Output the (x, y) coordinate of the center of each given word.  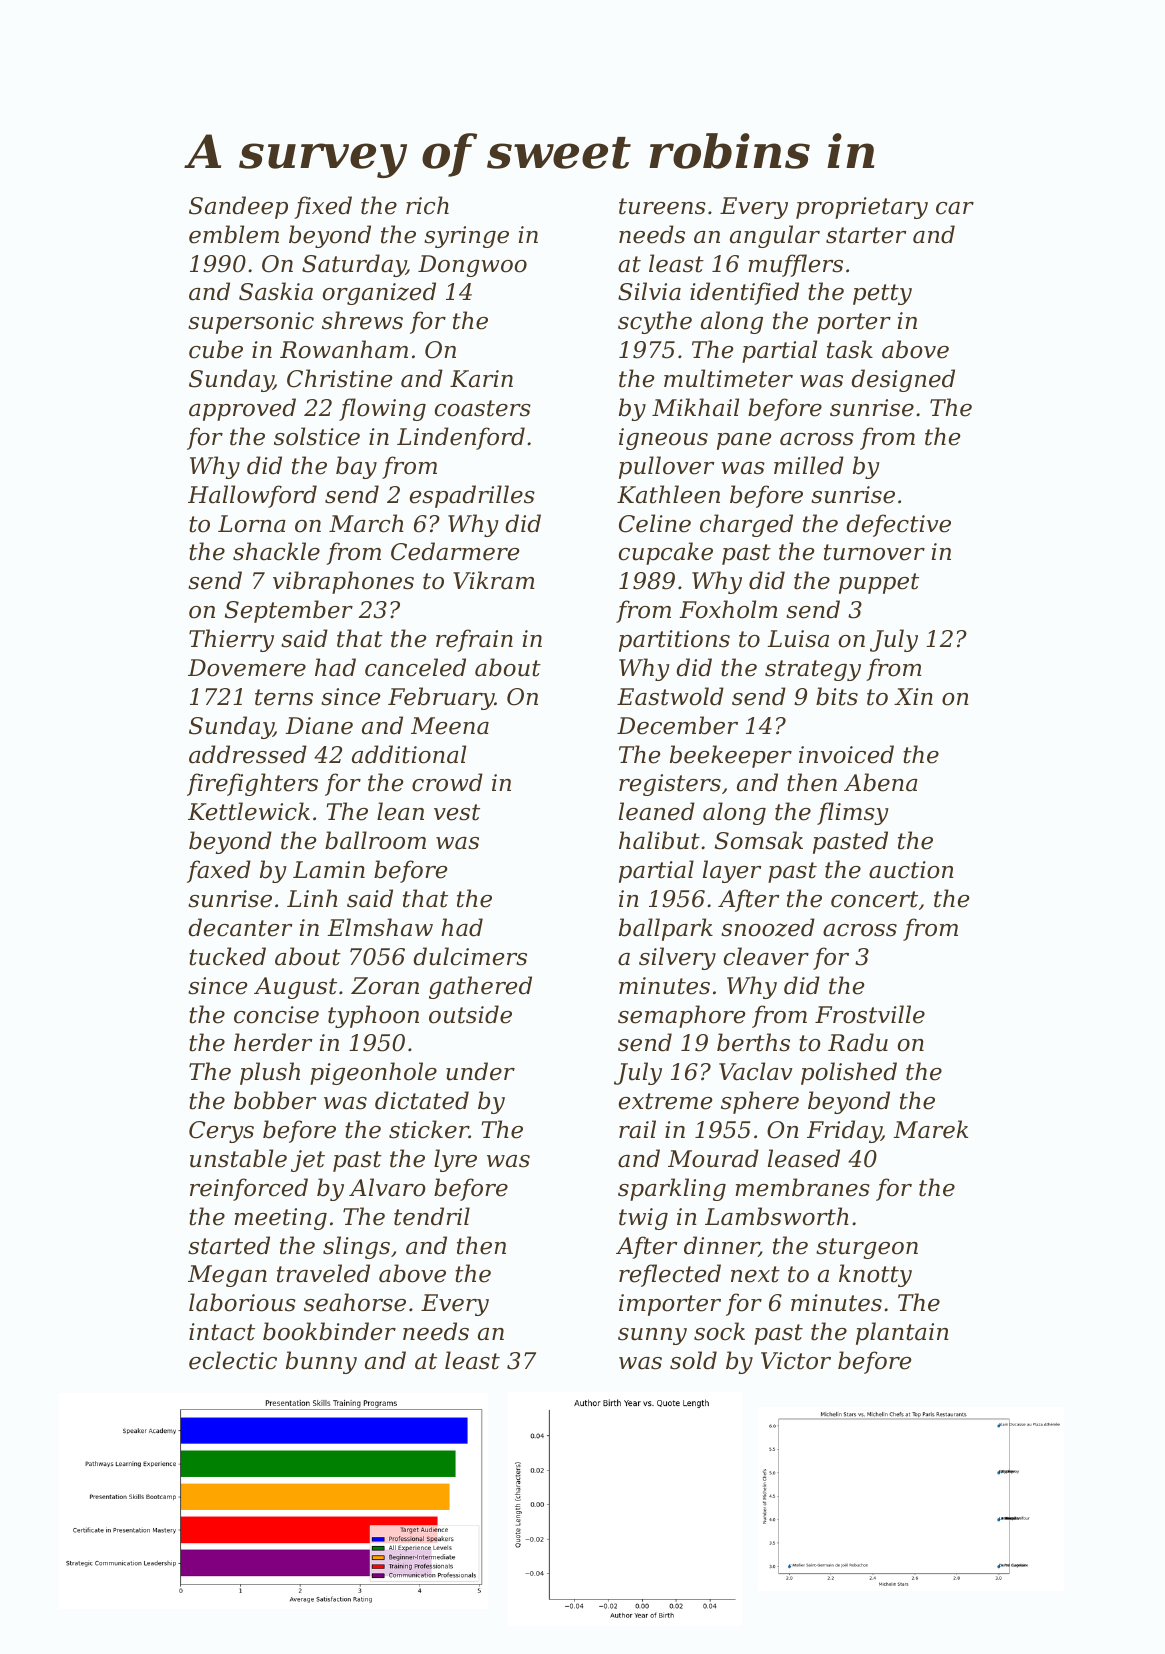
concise (276, 1015)
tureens (662, 206)
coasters (483, 408)
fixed (323, 207)
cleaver (766, 956)
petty (882, 294)
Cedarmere (455, 551)
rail (637, 1129)
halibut (659, 840)
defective (898, 525)
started (229, 1245)
